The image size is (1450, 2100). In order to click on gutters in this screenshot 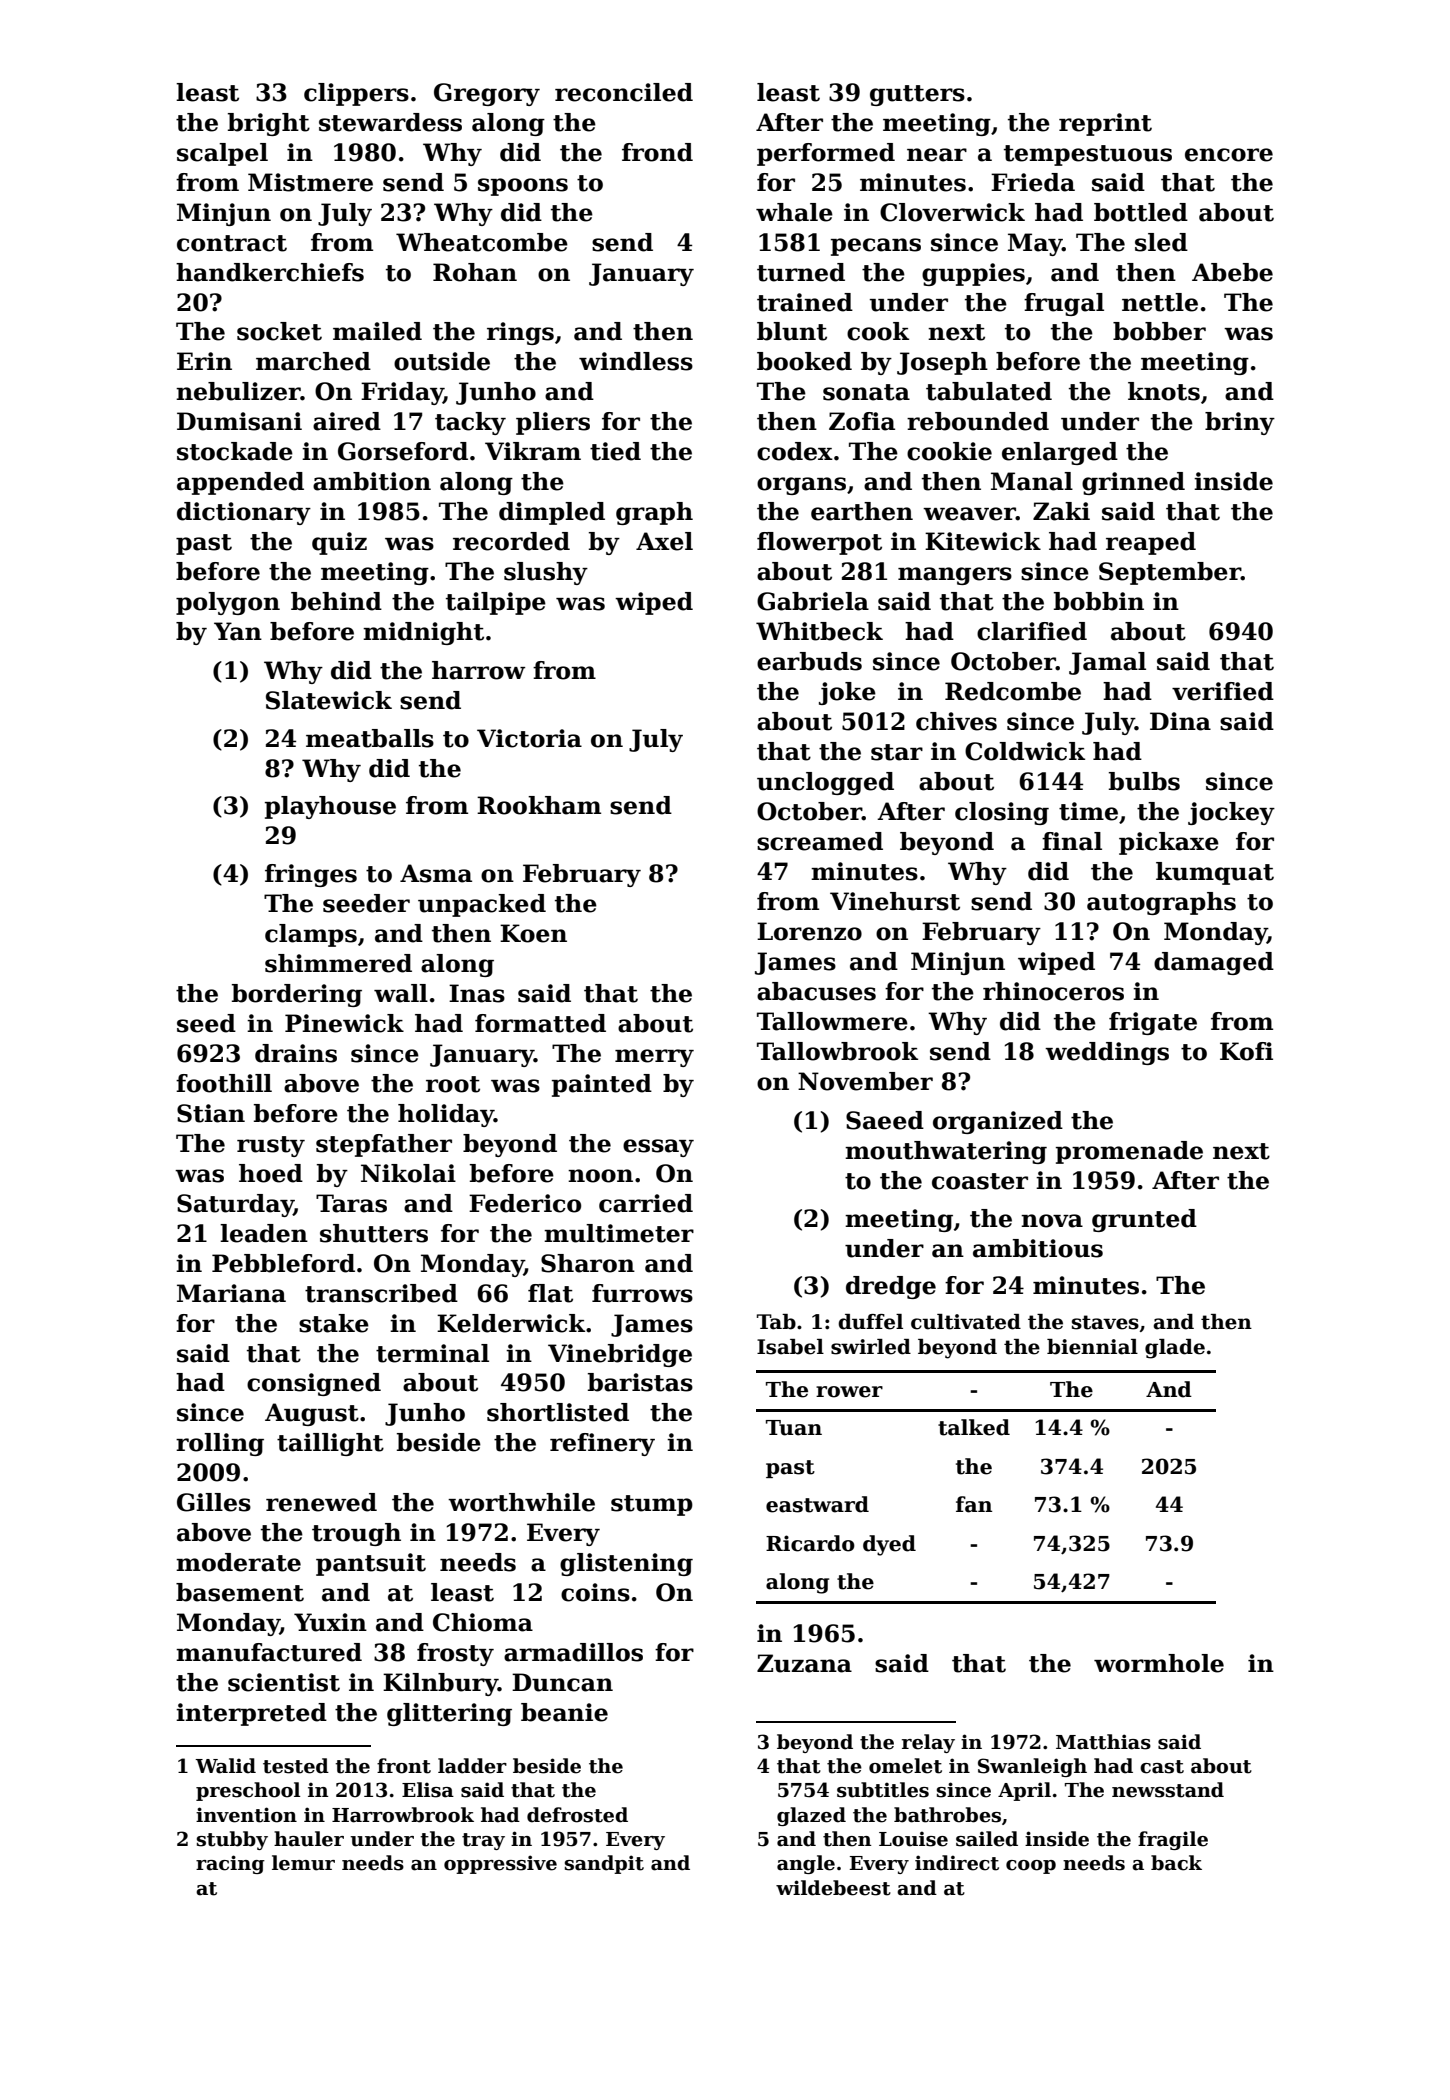, I will do `click(917, 95)`.
